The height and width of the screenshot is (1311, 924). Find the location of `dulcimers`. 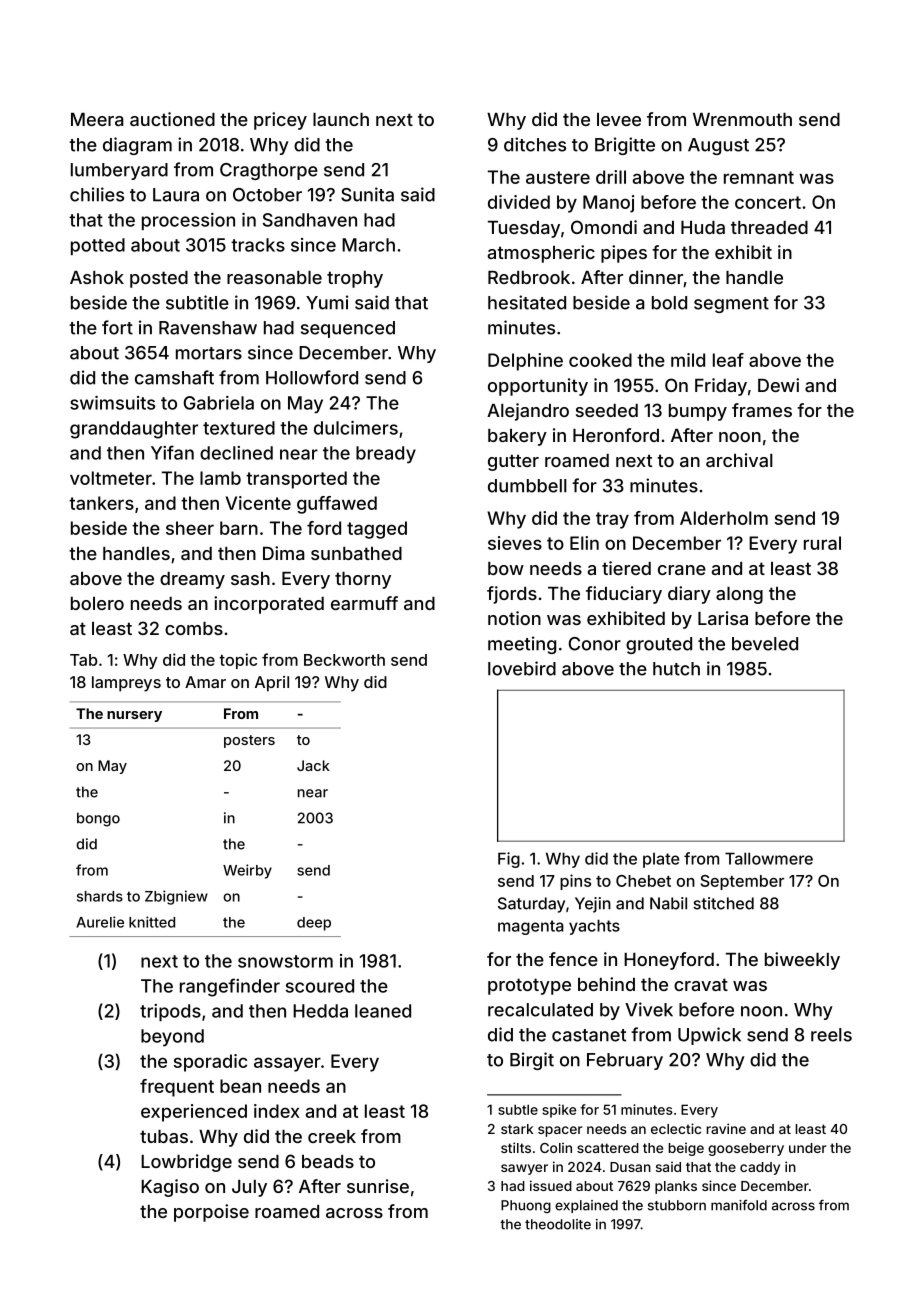

dulcimers is located at coordinates (356, 428).
